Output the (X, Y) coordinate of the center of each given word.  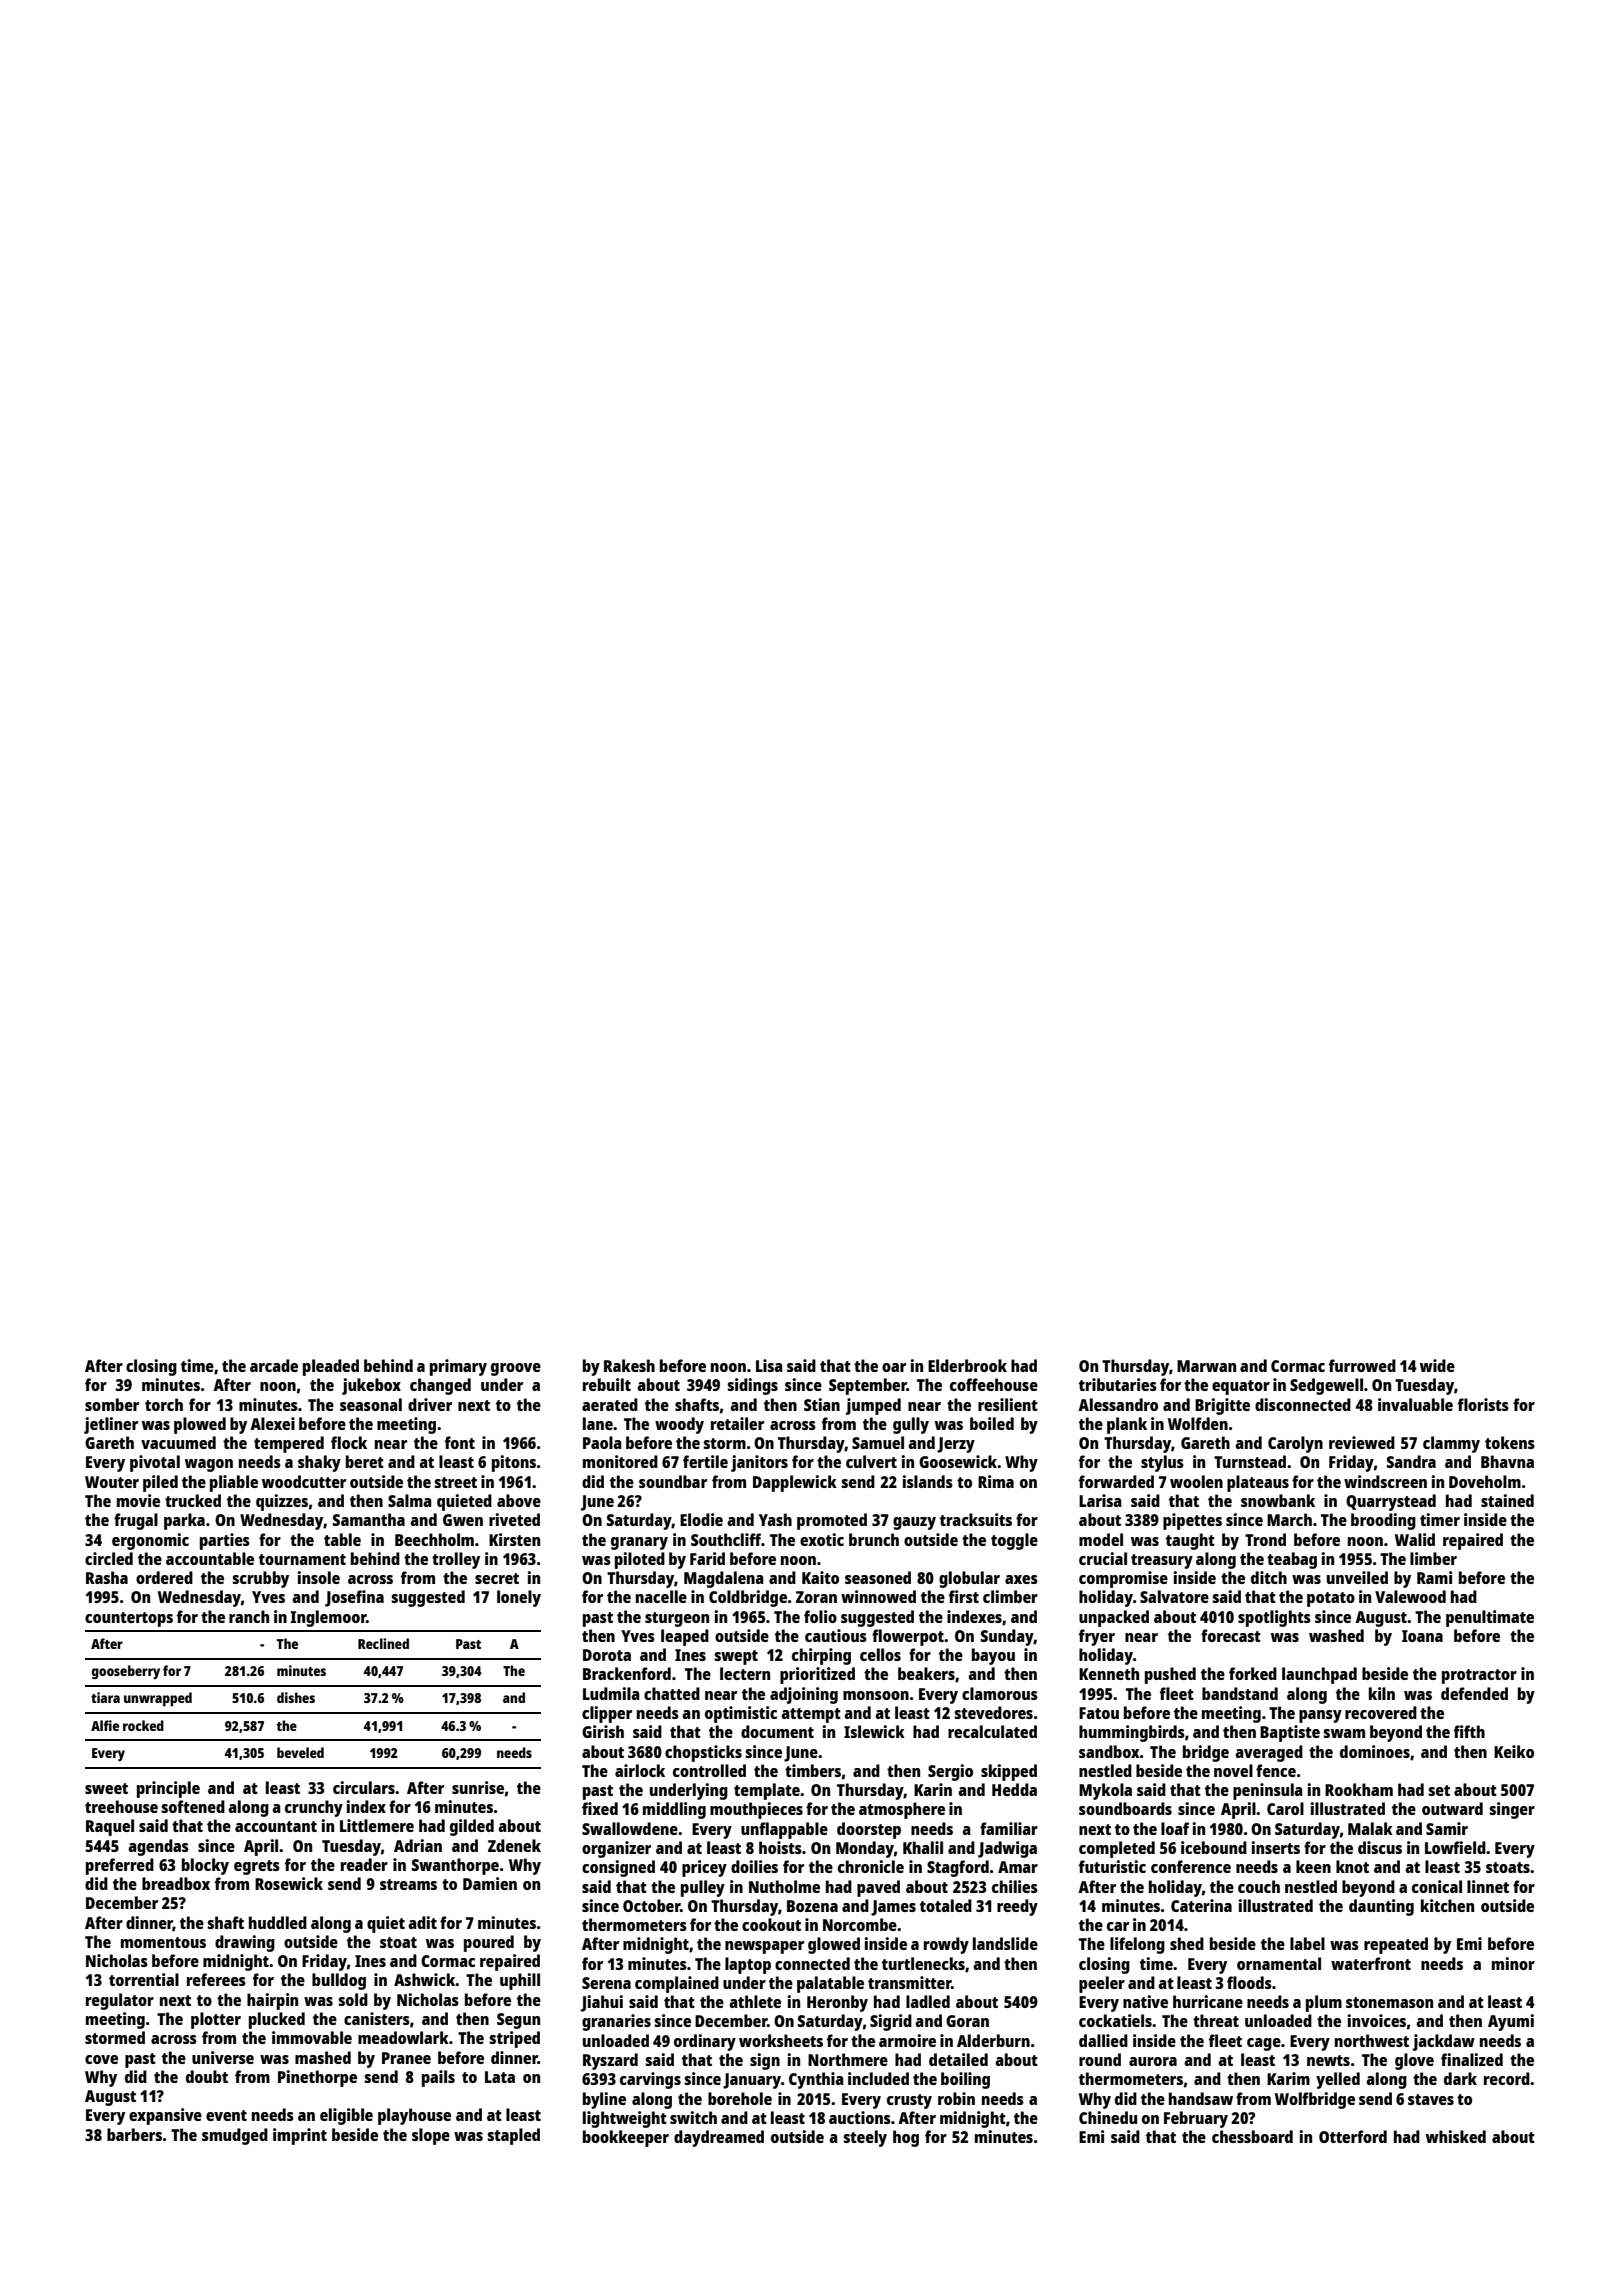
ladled (928, 2001)
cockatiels (1115, 2020)
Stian (822, 1404)
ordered (164, 1577)
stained (1507, 1500)
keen (1313, 1866)
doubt (207, 2076)
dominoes (1375, 1751)
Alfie (105, 1725)
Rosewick (289, 1883)
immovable (312, 2037)
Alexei (272, 1423)
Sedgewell (1326, 1386)
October (651, 1905)
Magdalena (724, 1579)
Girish (603, 1731)
